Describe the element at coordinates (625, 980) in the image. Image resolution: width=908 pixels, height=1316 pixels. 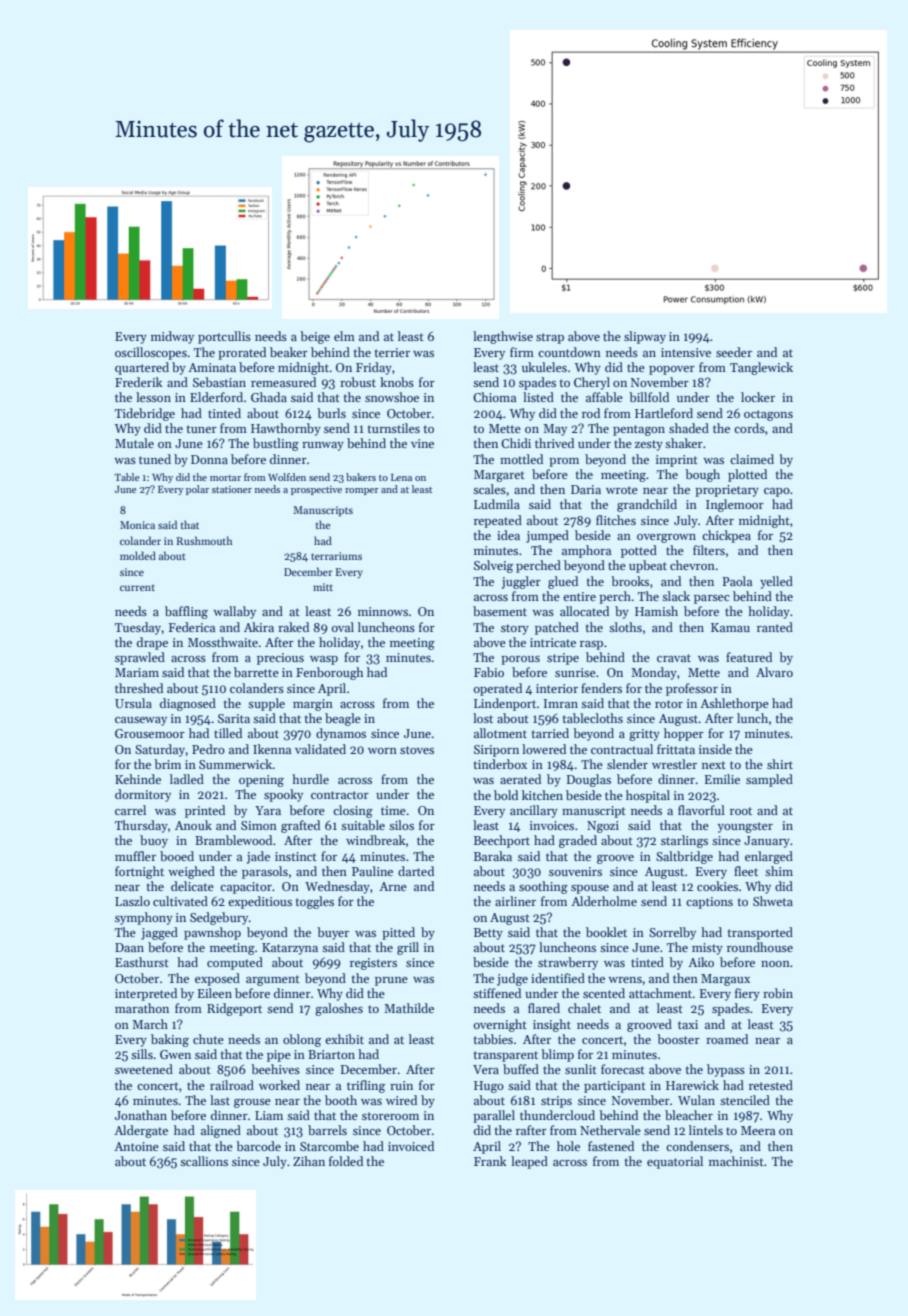
I see `wrens` at that location.
